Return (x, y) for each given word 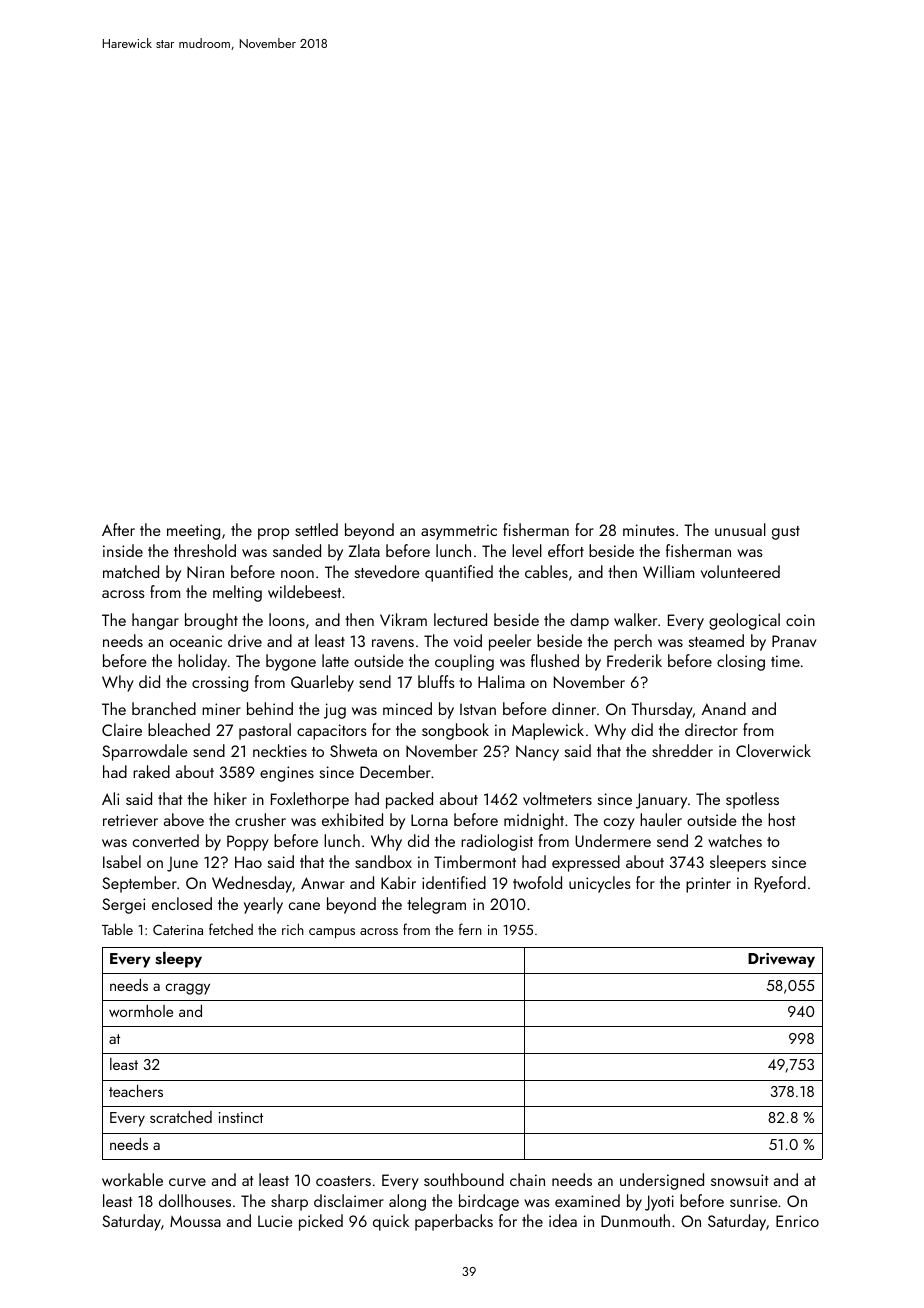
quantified (459, 573)
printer (708, 885)
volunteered (740, 571)
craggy (187, 989)
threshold (205, 550)
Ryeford (780, 884)
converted (166, 840)
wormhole (141, 1011)
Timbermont (475, 861)
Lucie (275, 1221)
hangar (155, 621)
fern (470, 929)
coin (800, 620)
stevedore (387, 571)
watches (735, 840)
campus (332, 933)
